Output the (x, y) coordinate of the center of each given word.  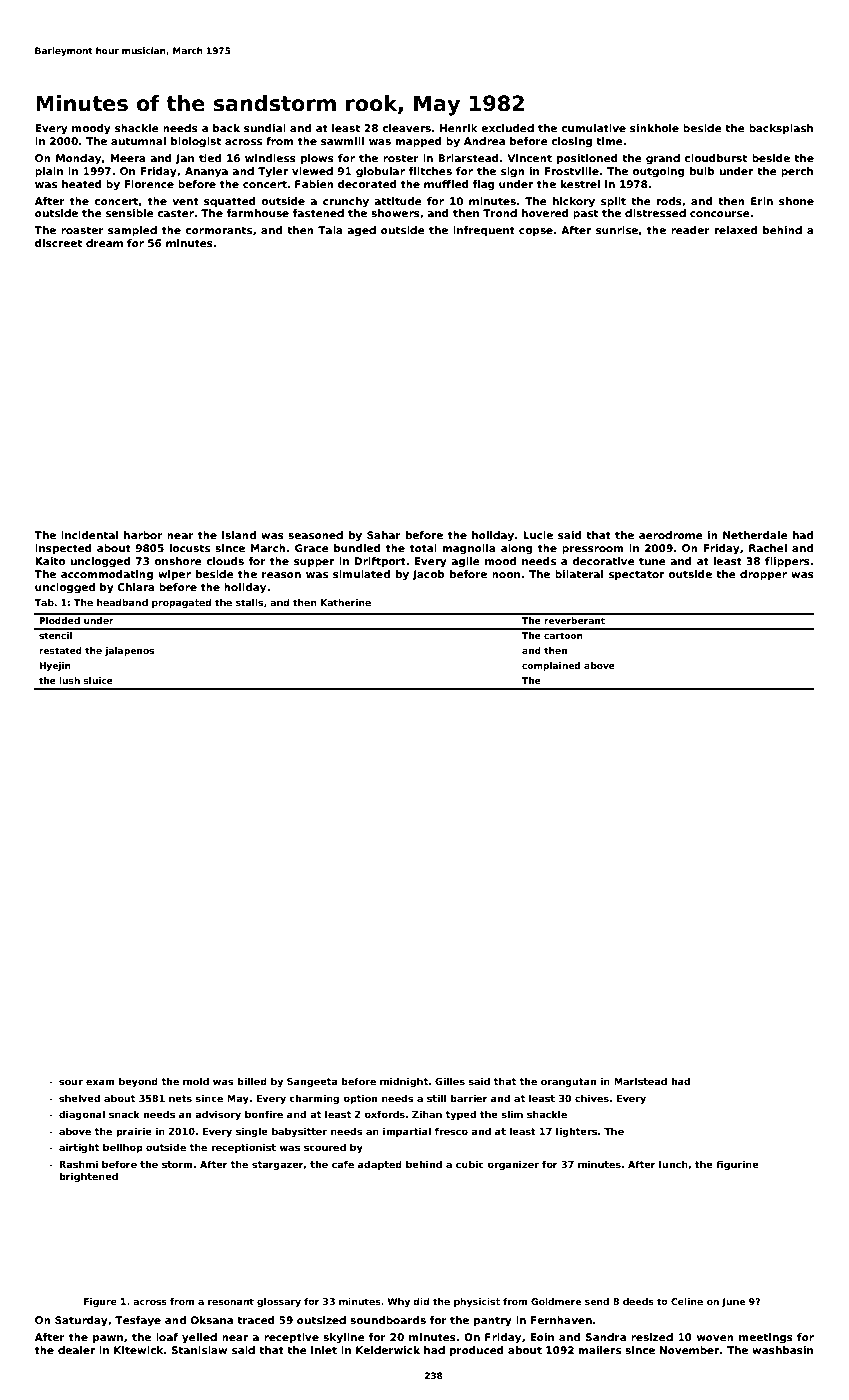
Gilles (450, 1081)
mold (196, 1081)
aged (361, 231)
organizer (513, 1165)
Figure (100, 1302)
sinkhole (654, 128)
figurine (737, 1165)
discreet (58, 243)
